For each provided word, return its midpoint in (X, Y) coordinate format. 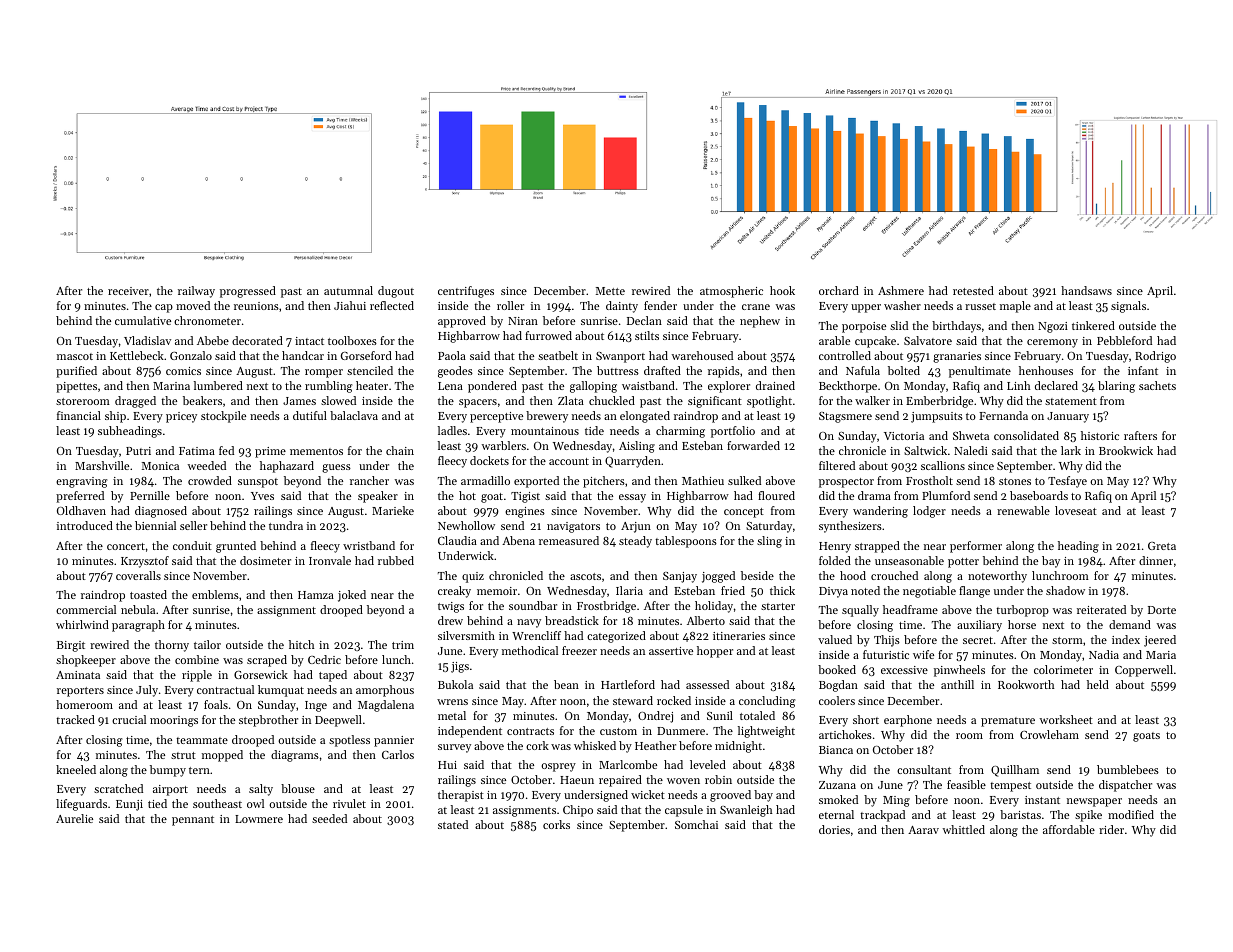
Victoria (904, 436)
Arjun (636, 527)
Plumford (946, 495)
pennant (193, 821)
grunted (236, 547)
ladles (452, 430)
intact (309, 341)
